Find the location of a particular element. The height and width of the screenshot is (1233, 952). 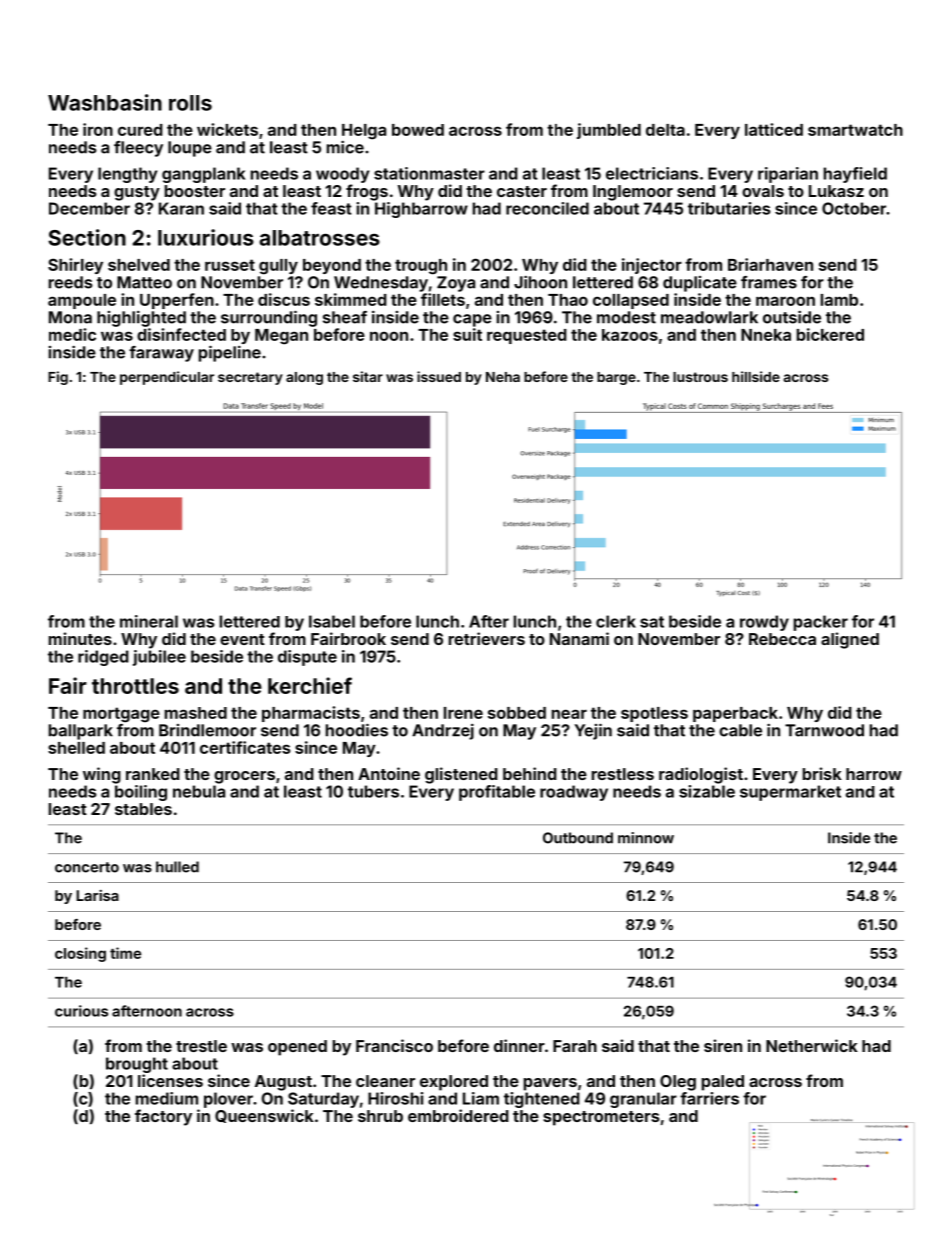

minutes is located at coordinates (80, 638).
